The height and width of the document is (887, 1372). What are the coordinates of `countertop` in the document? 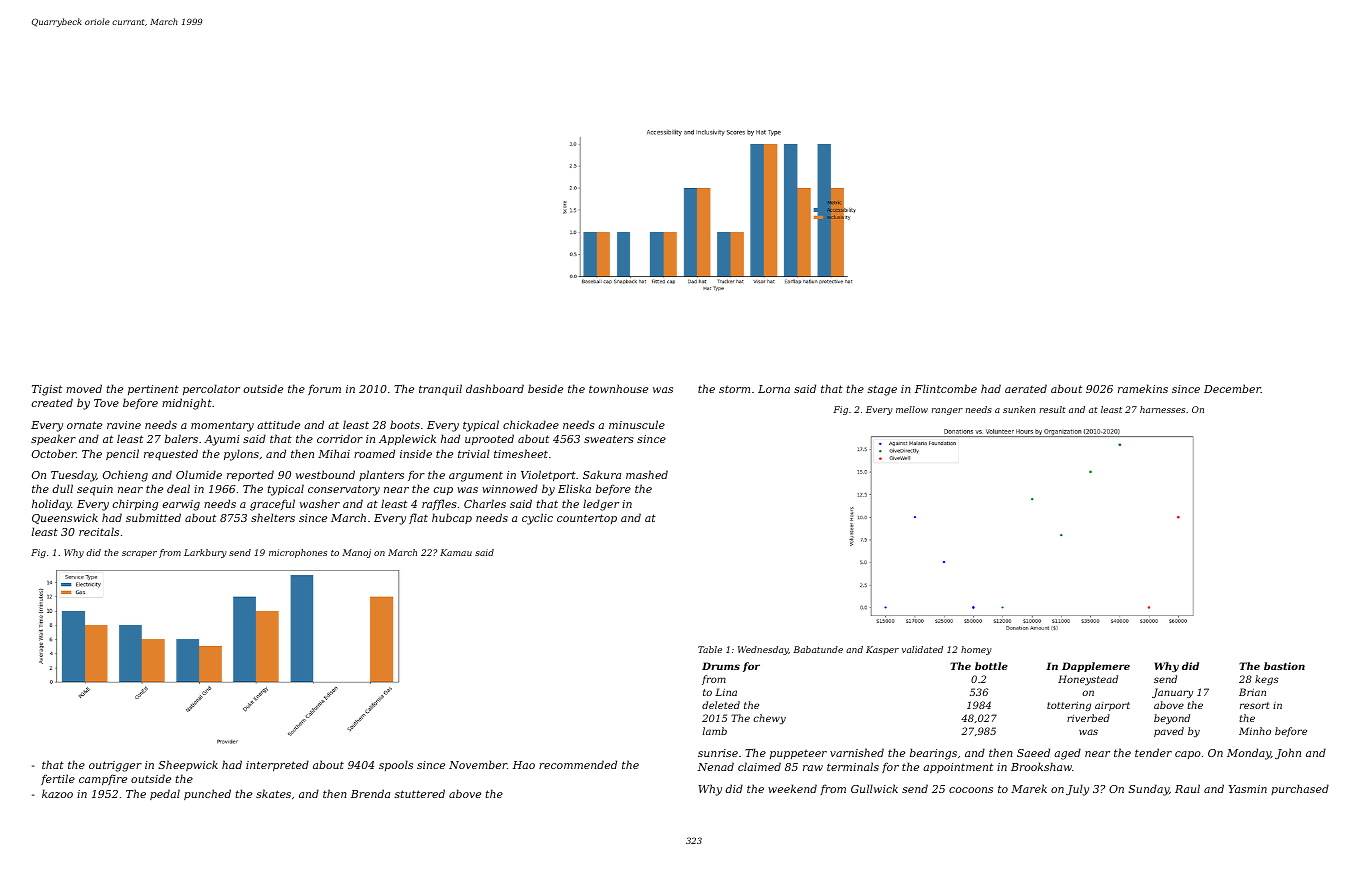 It's located at (587, 519).
